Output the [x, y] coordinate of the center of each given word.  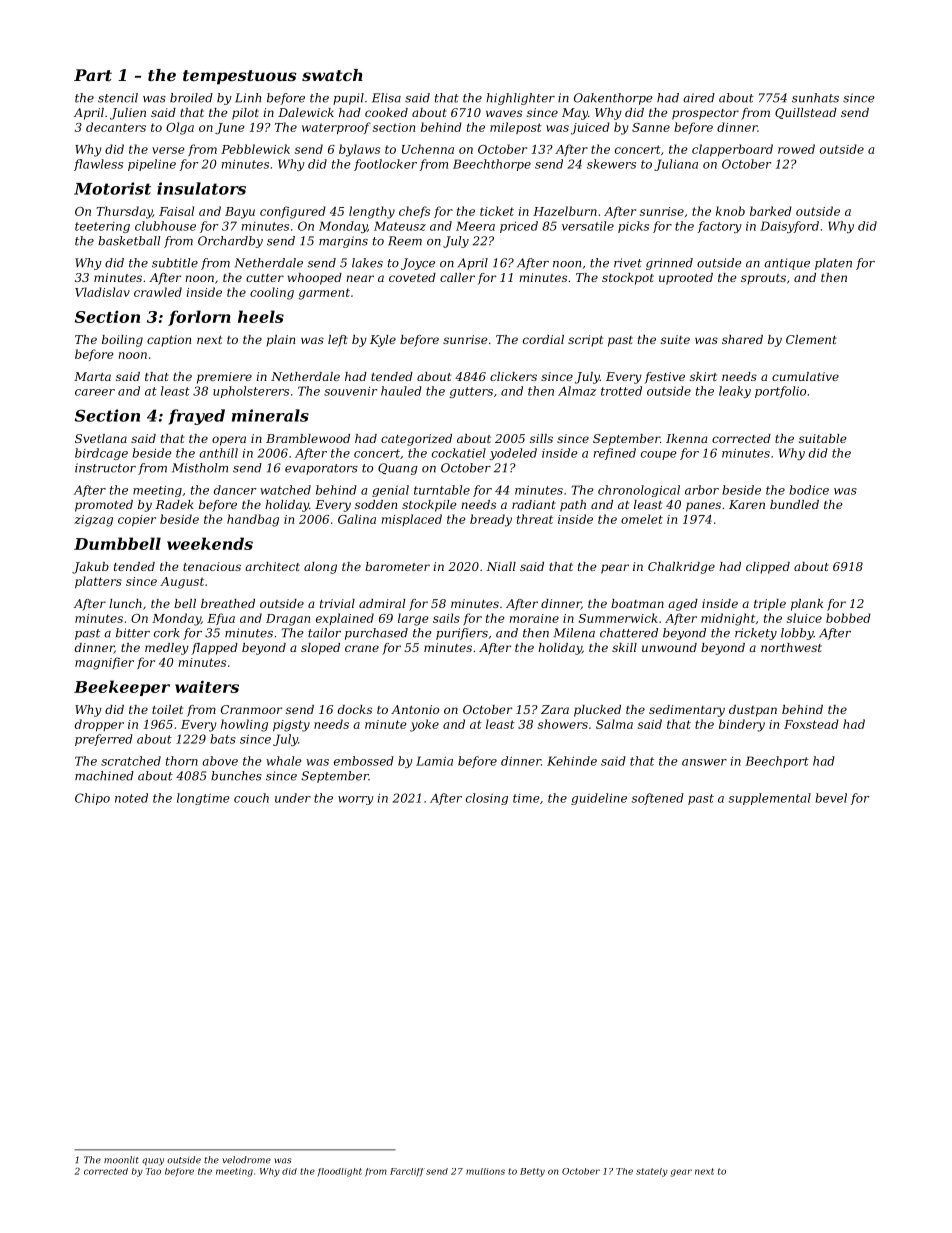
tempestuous [240, 77]
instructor [105, 468]
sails [446, 618]
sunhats [815, 98]
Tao [153, 1171]
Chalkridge [681, 568]
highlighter [520, 99]
